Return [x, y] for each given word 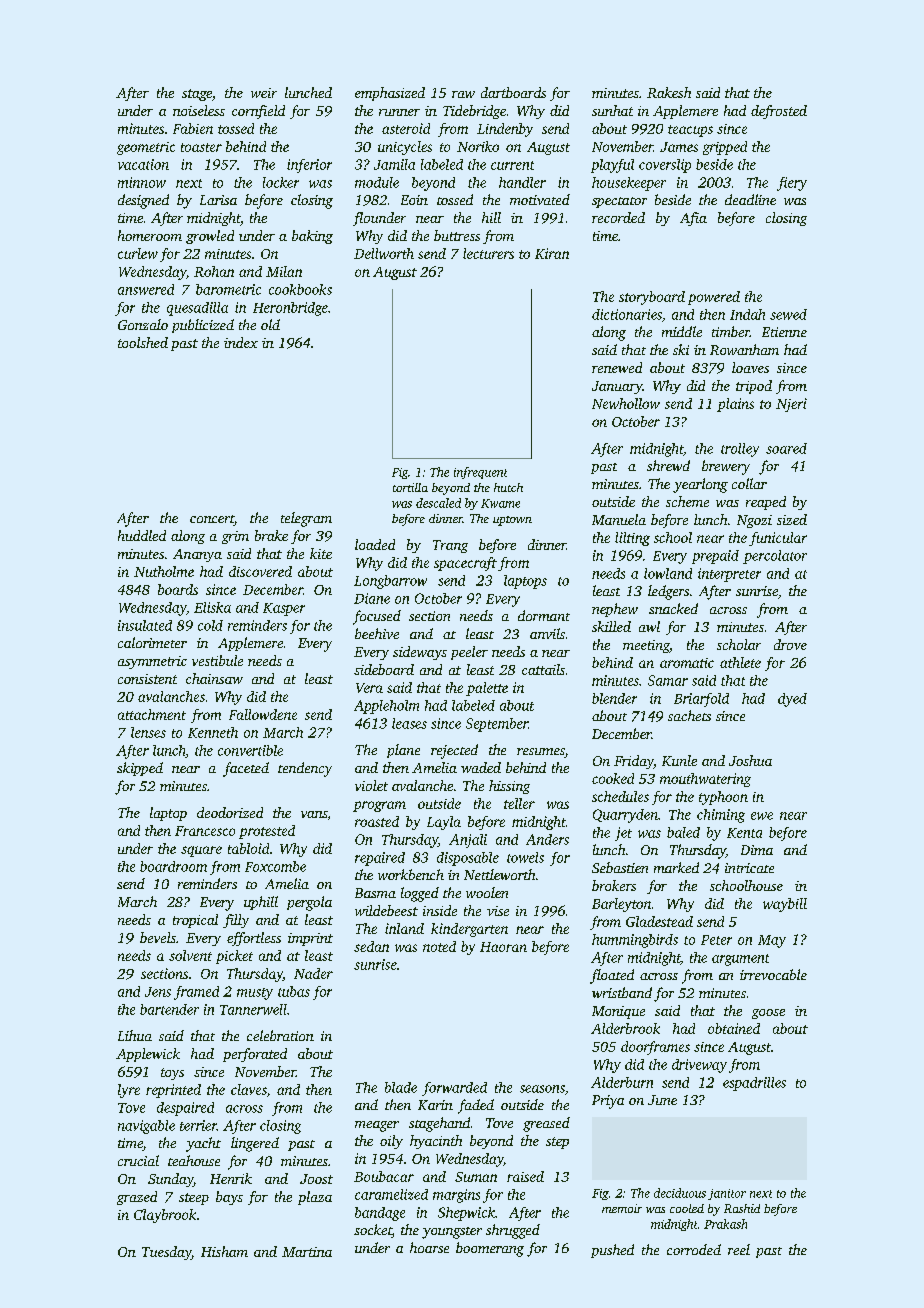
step [557, 1143]
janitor [727, 1194]
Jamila [394, 164]
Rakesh [669, 92]
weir [264, 93]
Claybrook [165, 1216]
